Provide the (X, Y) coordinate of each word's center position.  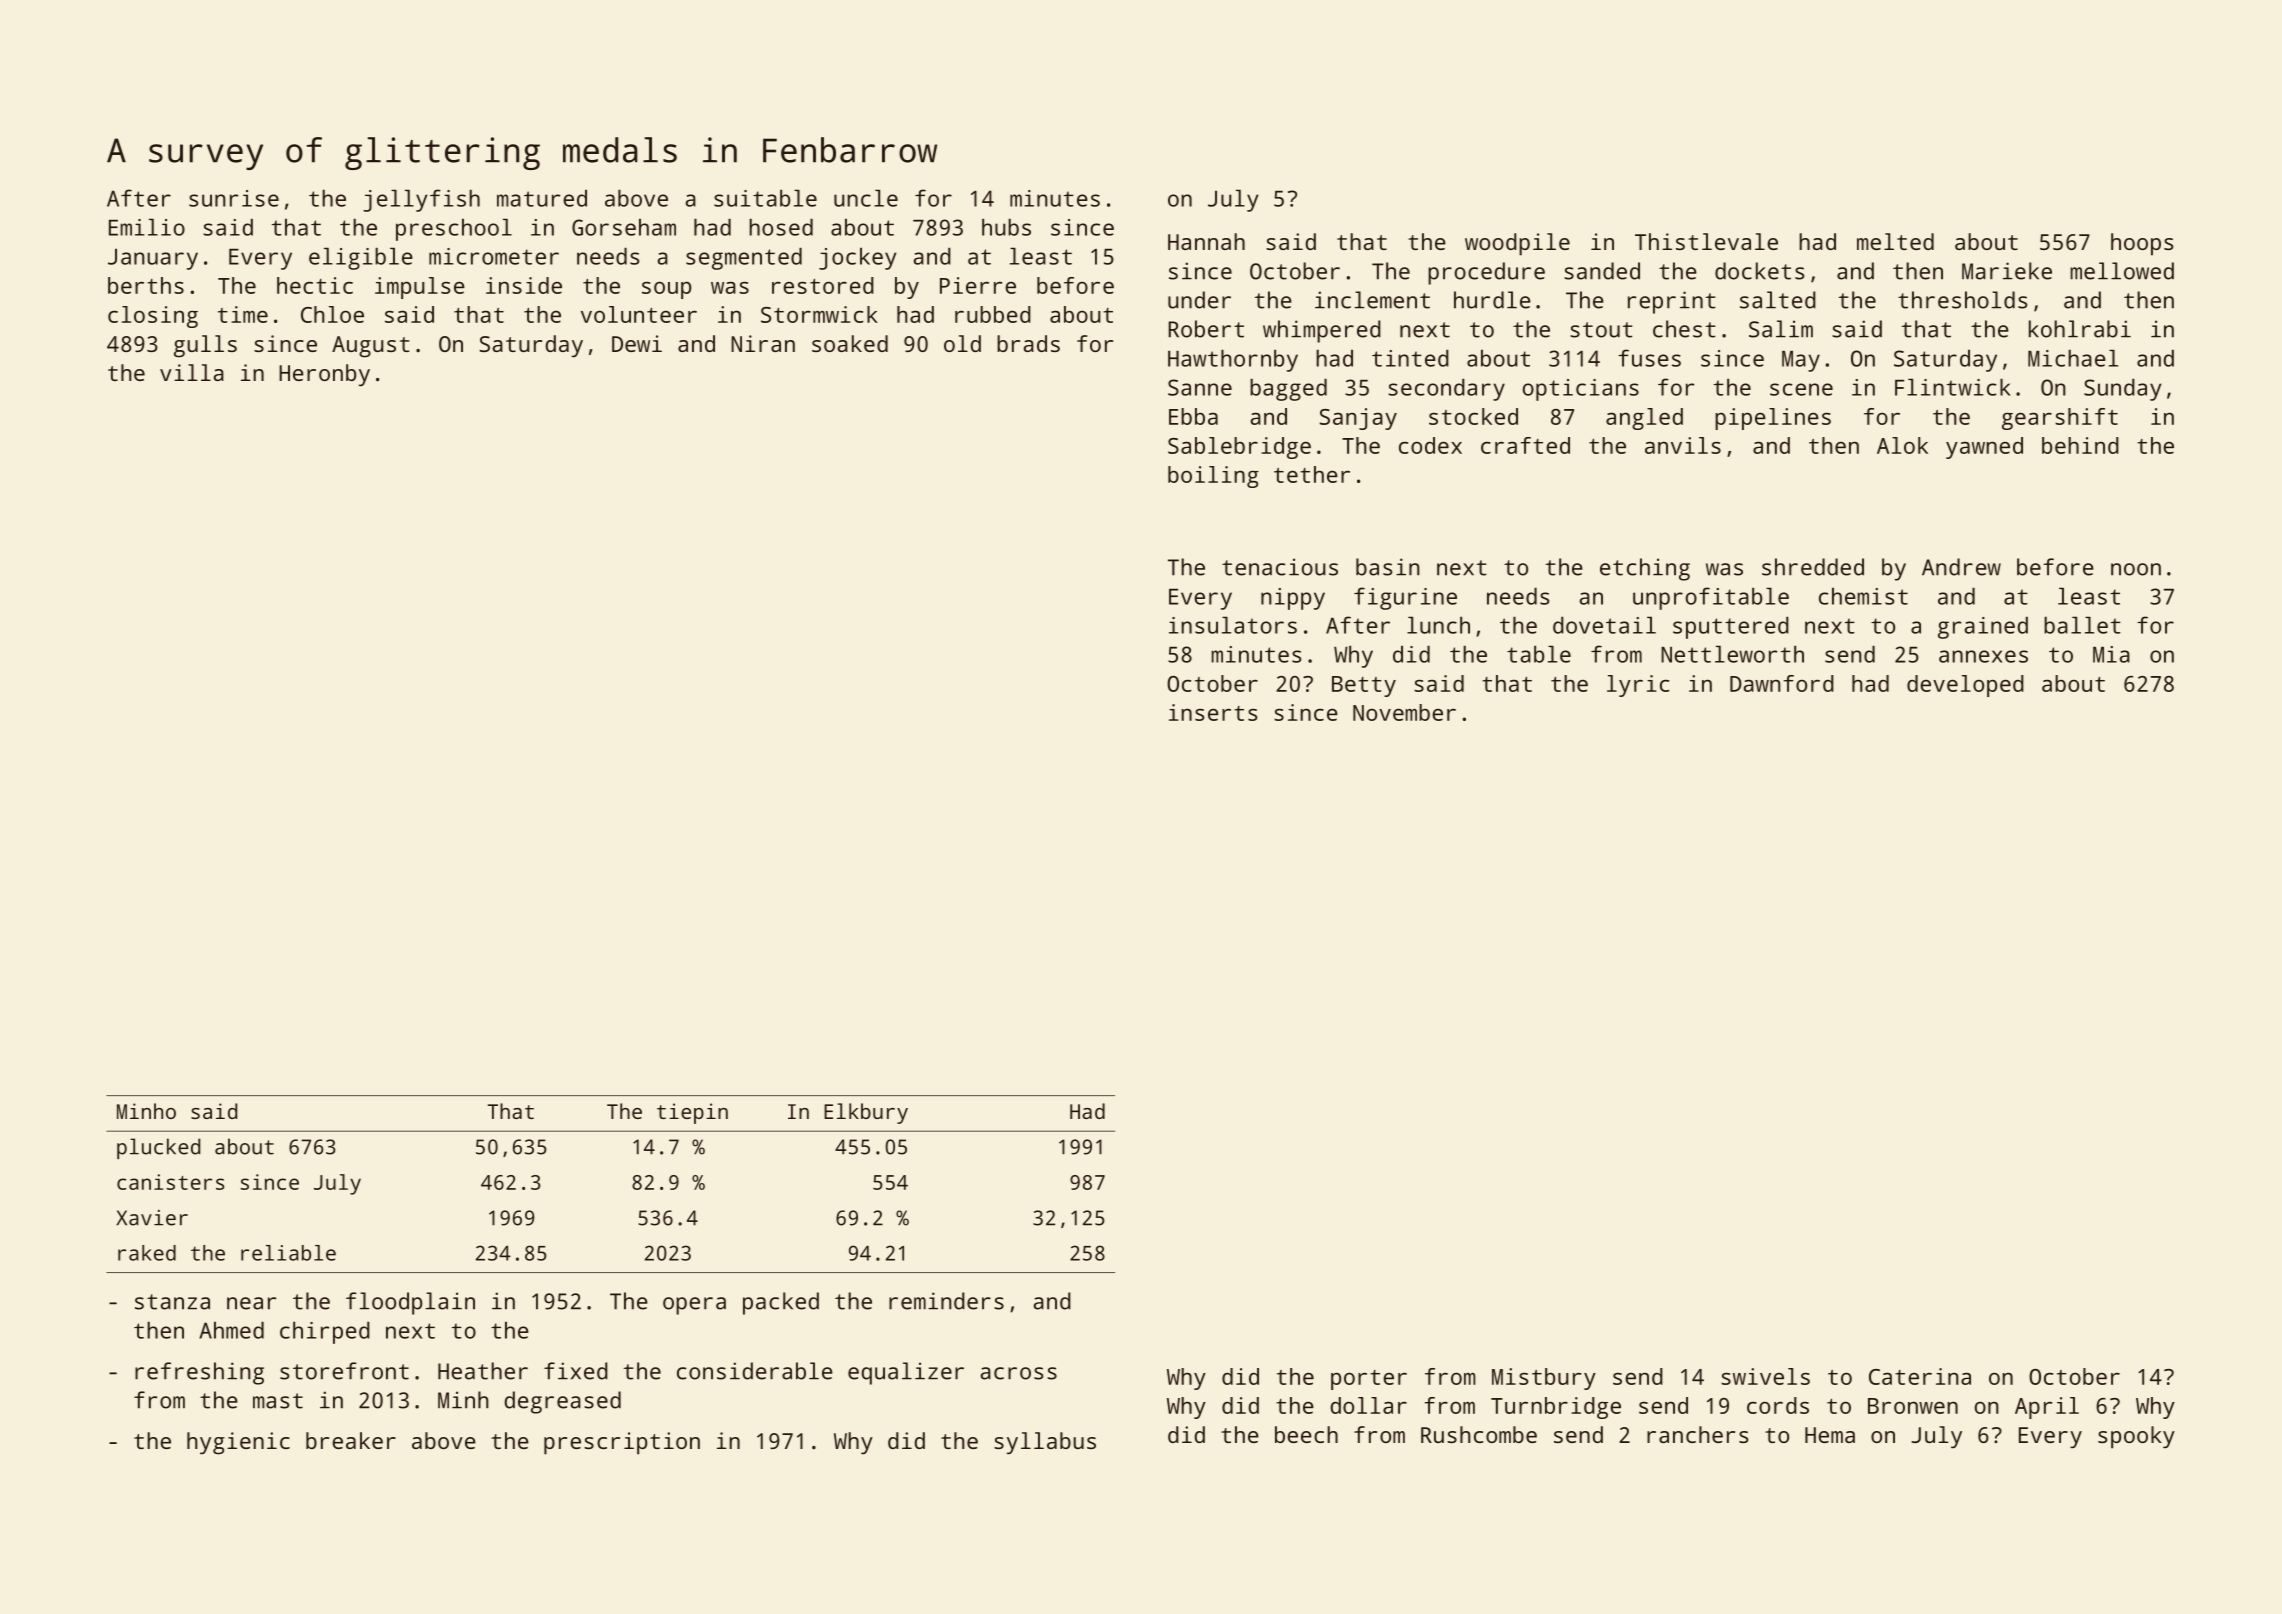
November (1404, 712)
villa (192, 372)
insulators (1233, 625)
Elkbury (866, 1113)
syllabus (1045, 1443)
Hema (1830, 1435)
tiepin (692, 1113)
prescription (622, 1443)
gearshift (2060, 419)
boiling (1213, 477)
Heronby (324, 375)
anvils (1683, 445)
